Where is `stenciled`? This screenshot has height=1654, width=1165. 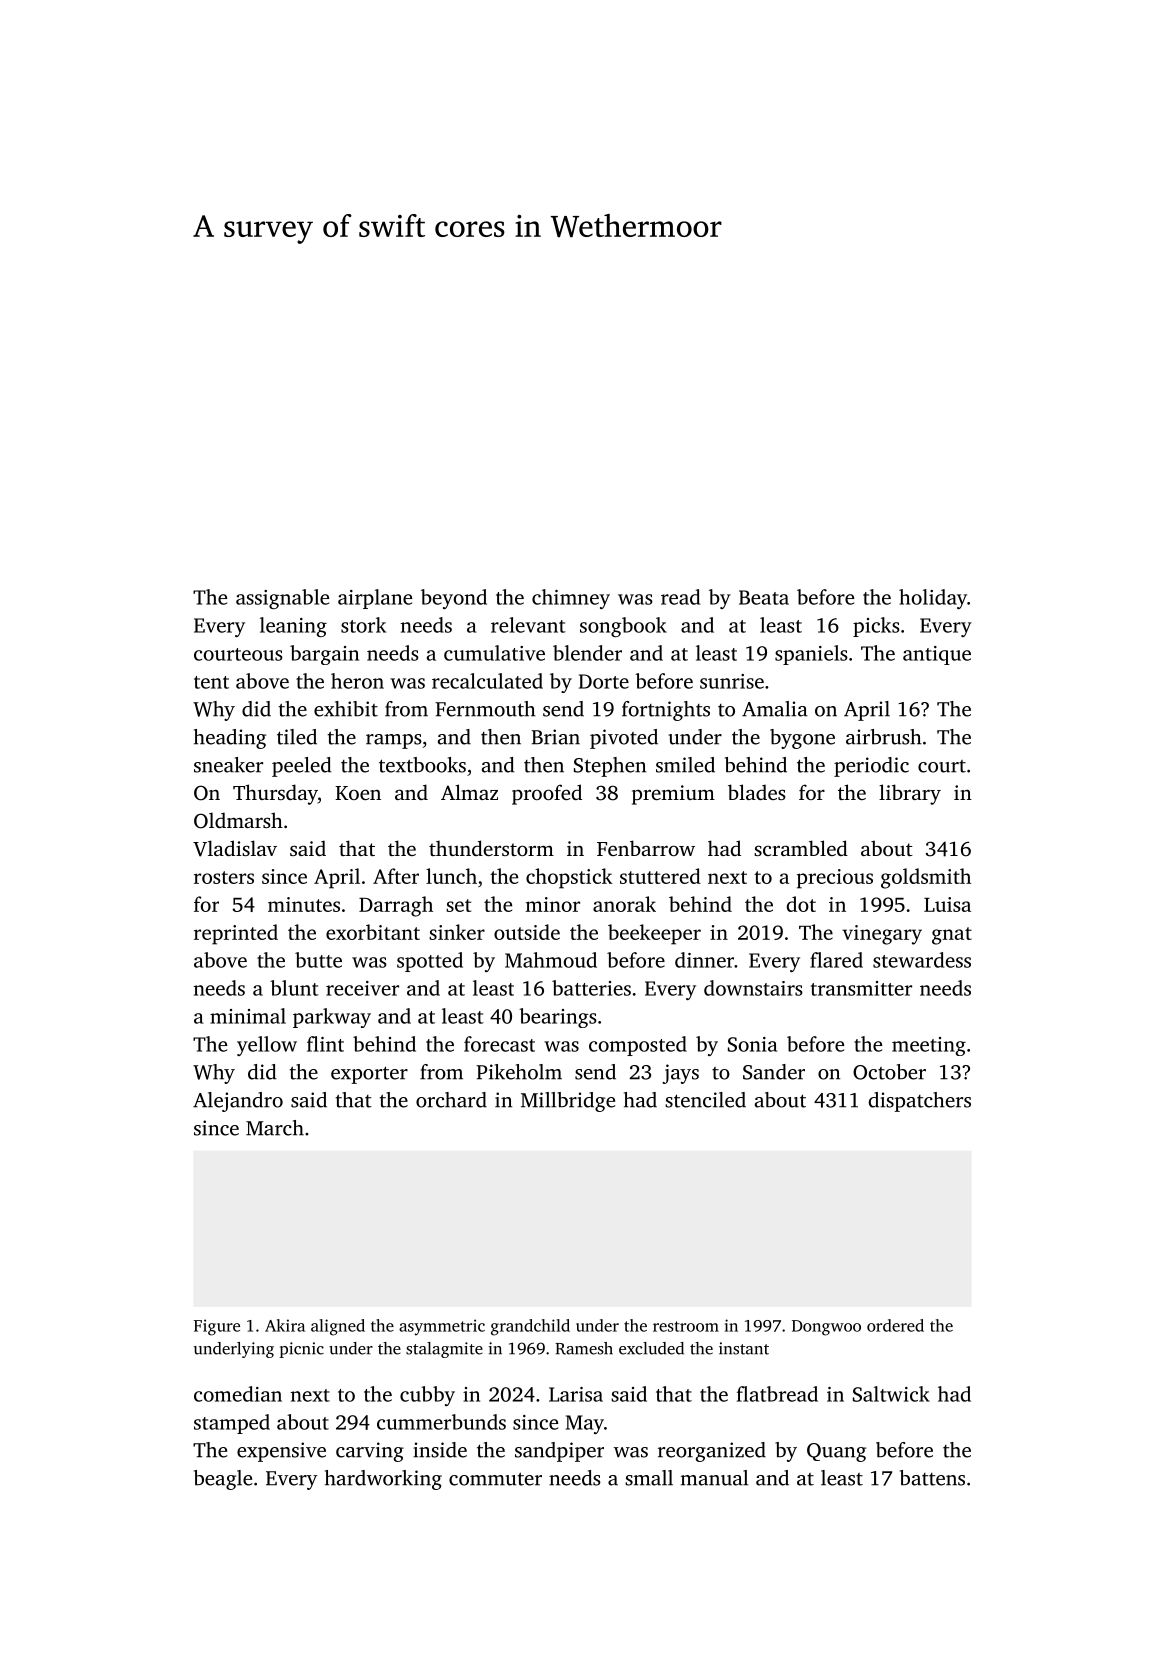 stenciled is located at coordinates (705, 1100).
